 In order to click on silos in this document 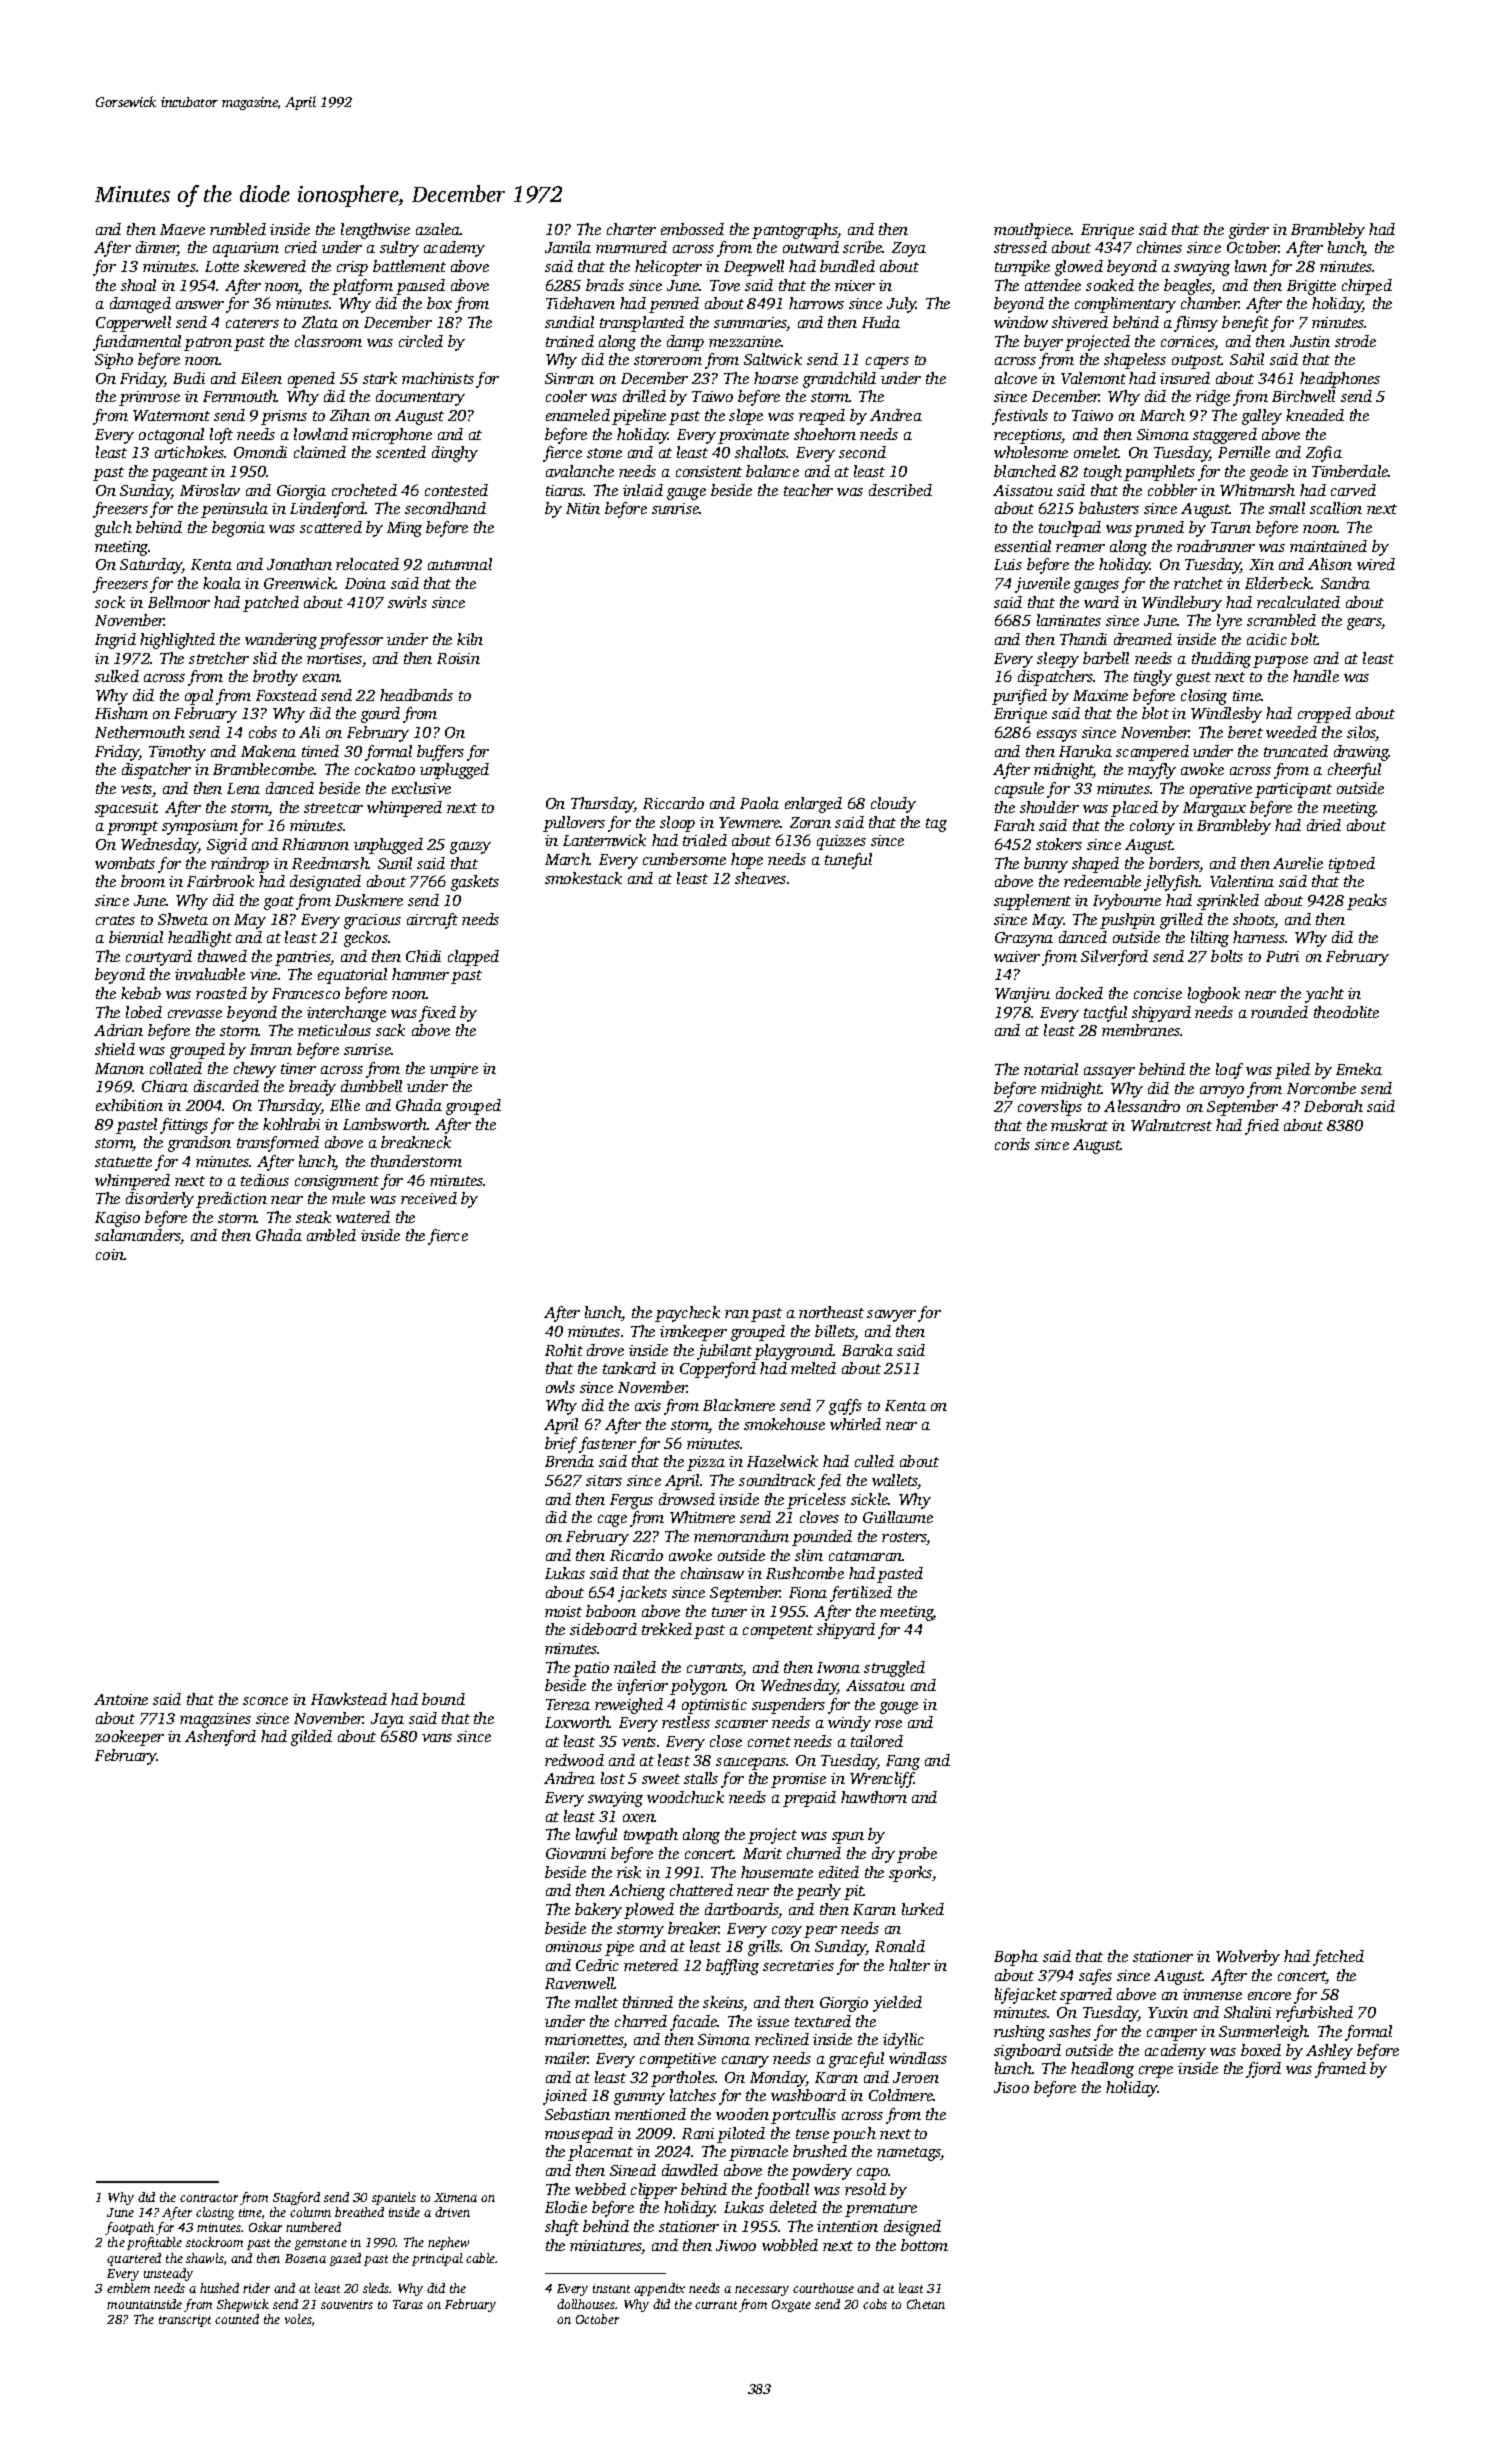, I will do `click(1361, 733)`.
